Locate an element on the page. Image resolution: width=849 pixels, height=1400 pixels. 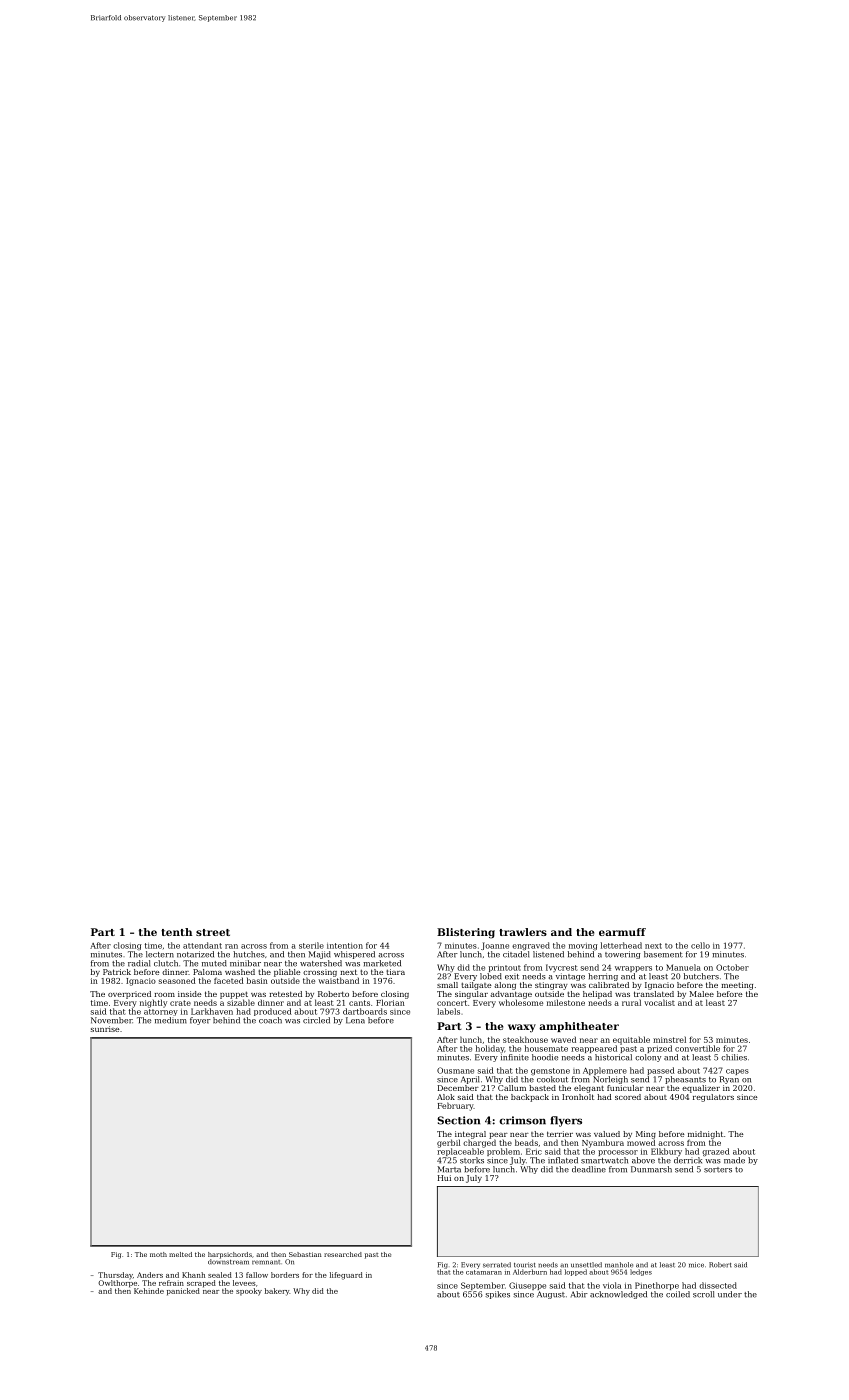
earmuff is located at coordinates (622, 932).
